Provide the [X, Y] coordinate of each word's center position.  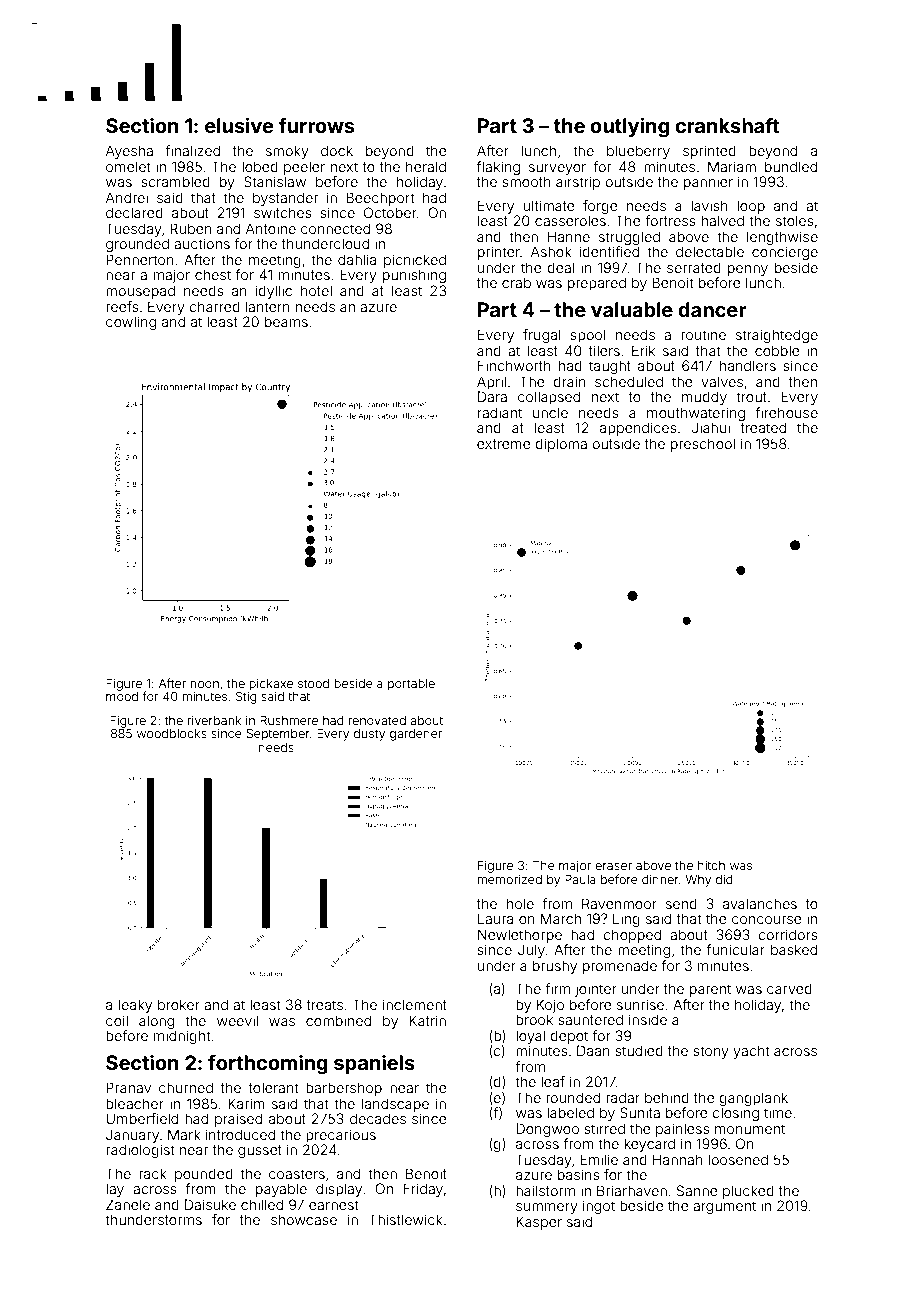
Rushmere [289, 720]
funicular [736, 949]
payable [281, 1190]
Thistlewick [406, 1219]
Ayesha [129, 152]
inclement [415, 1004]
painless [683, 1130]
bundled [791, 166]
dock [337, 150]
